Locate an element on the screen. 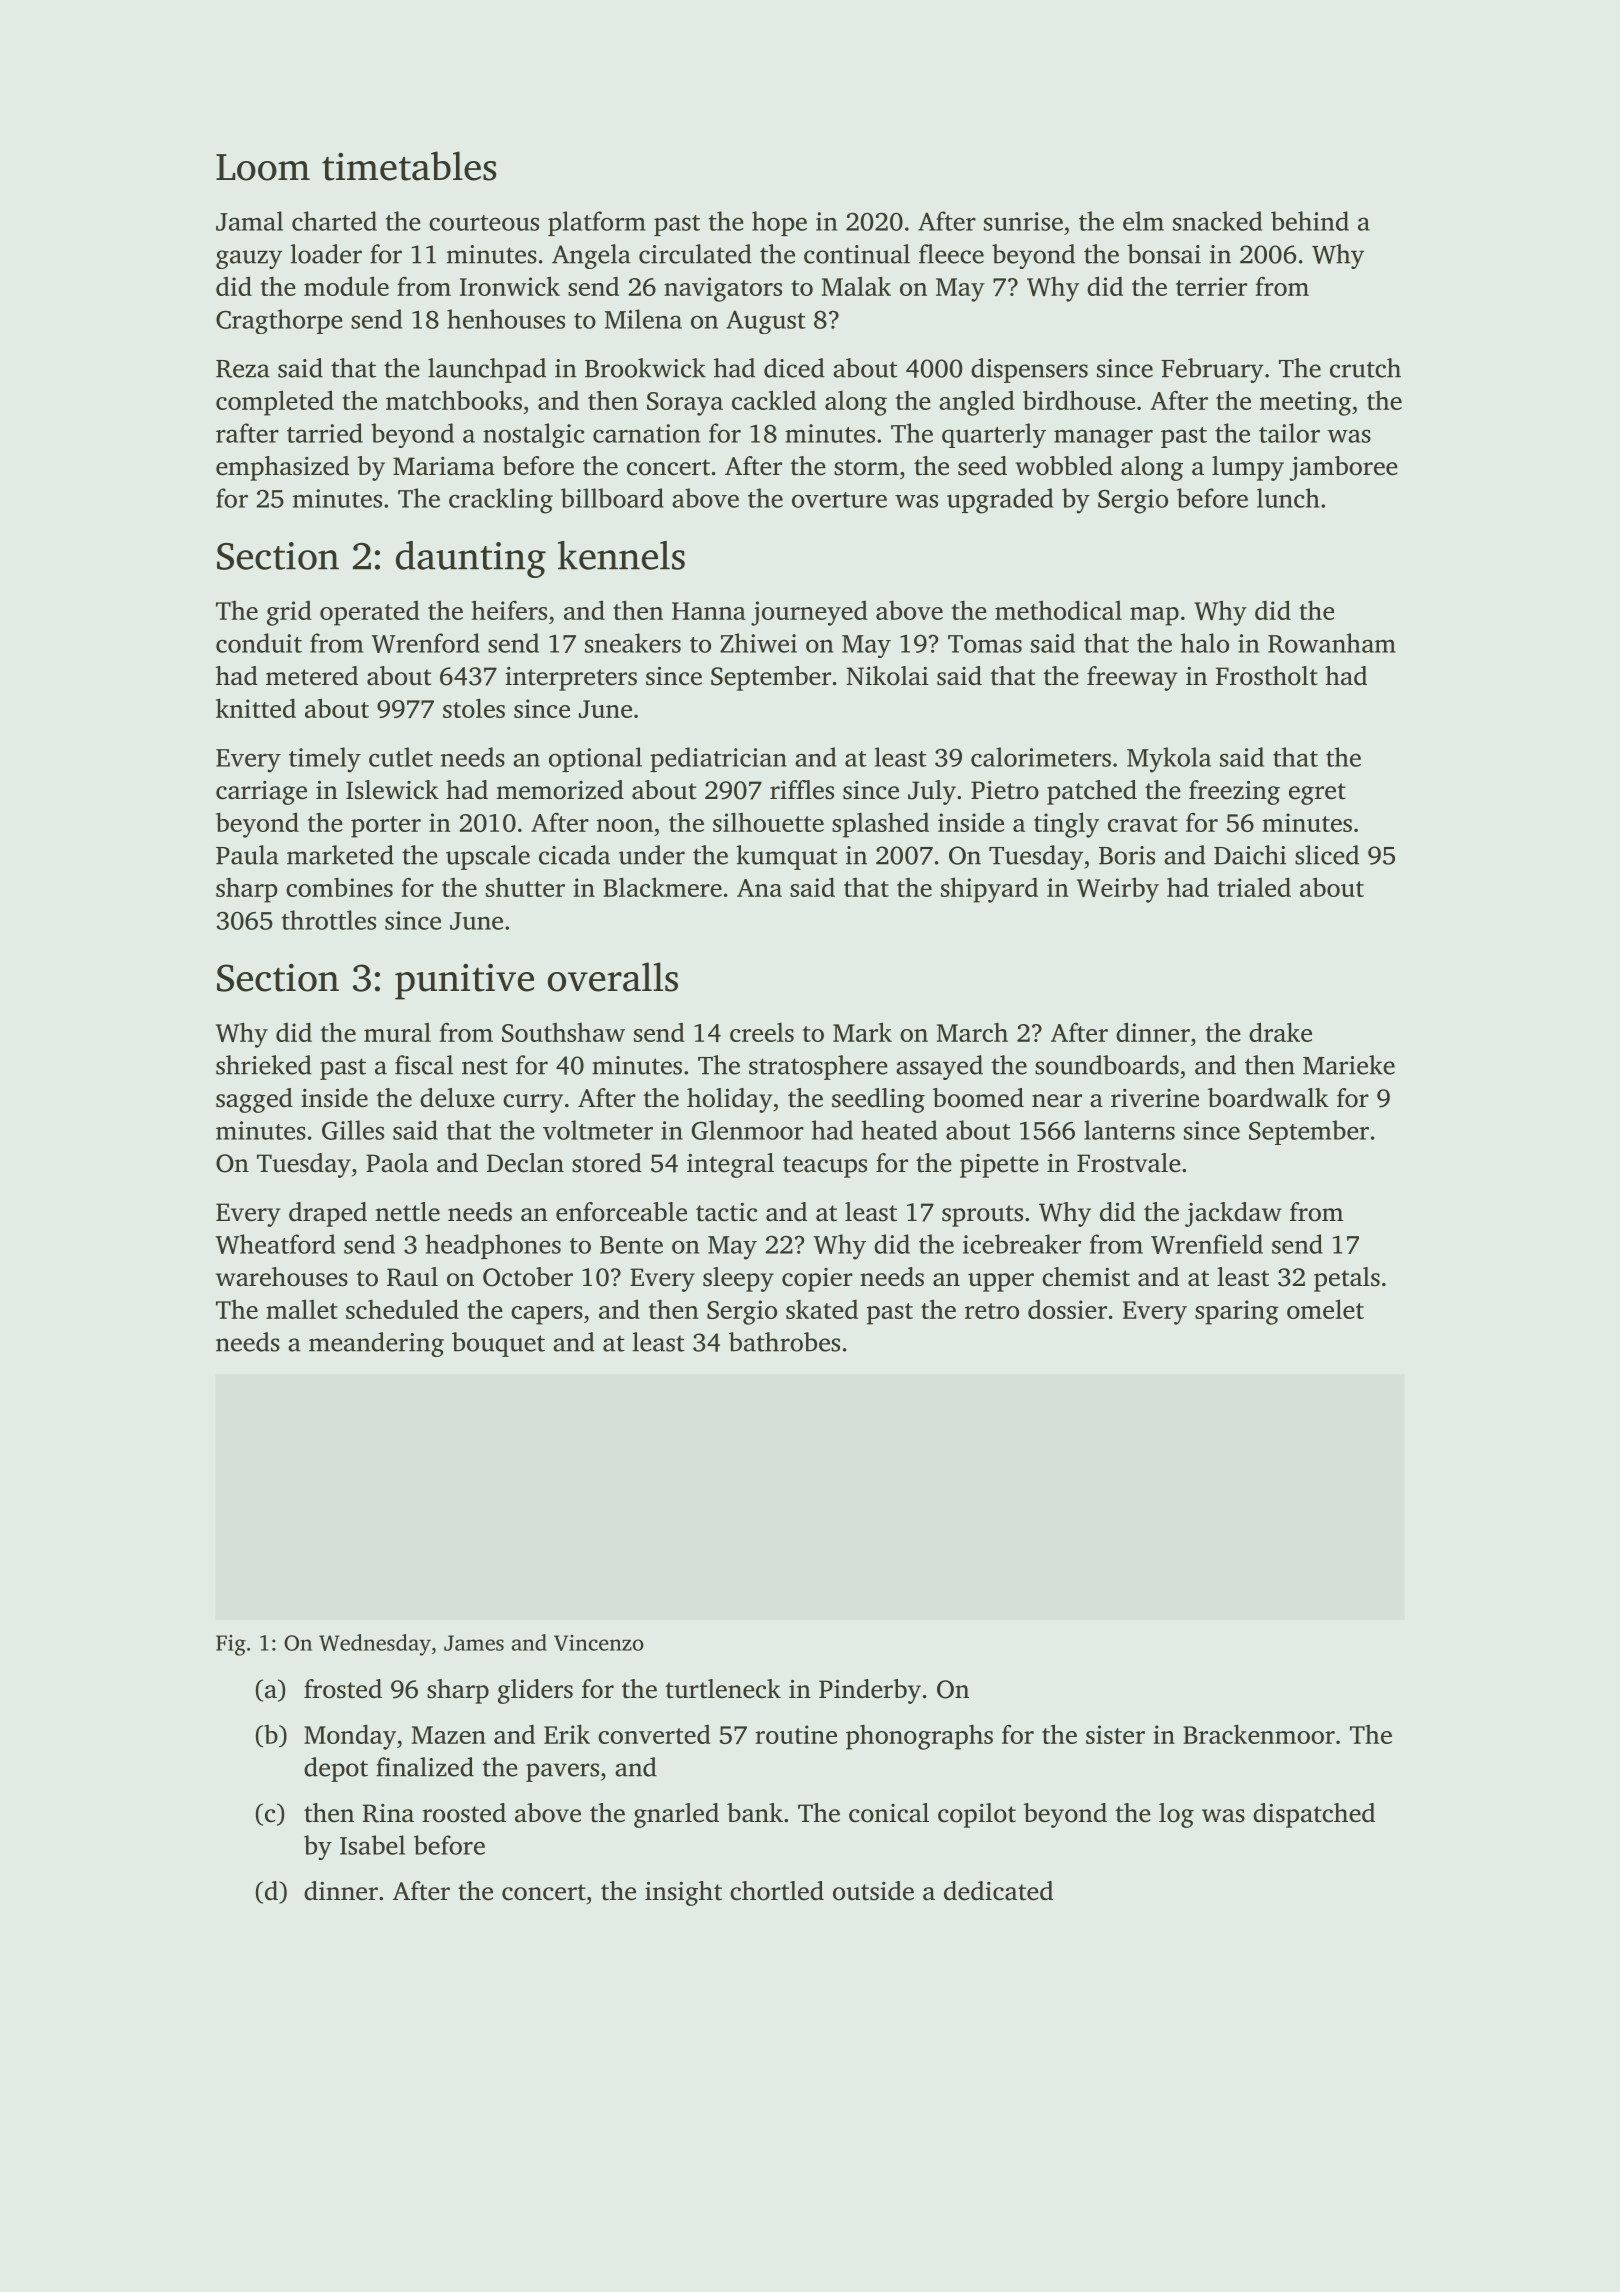 This screenshot has height=2292, width=1620. storm is located at coordinates (866, 467).
